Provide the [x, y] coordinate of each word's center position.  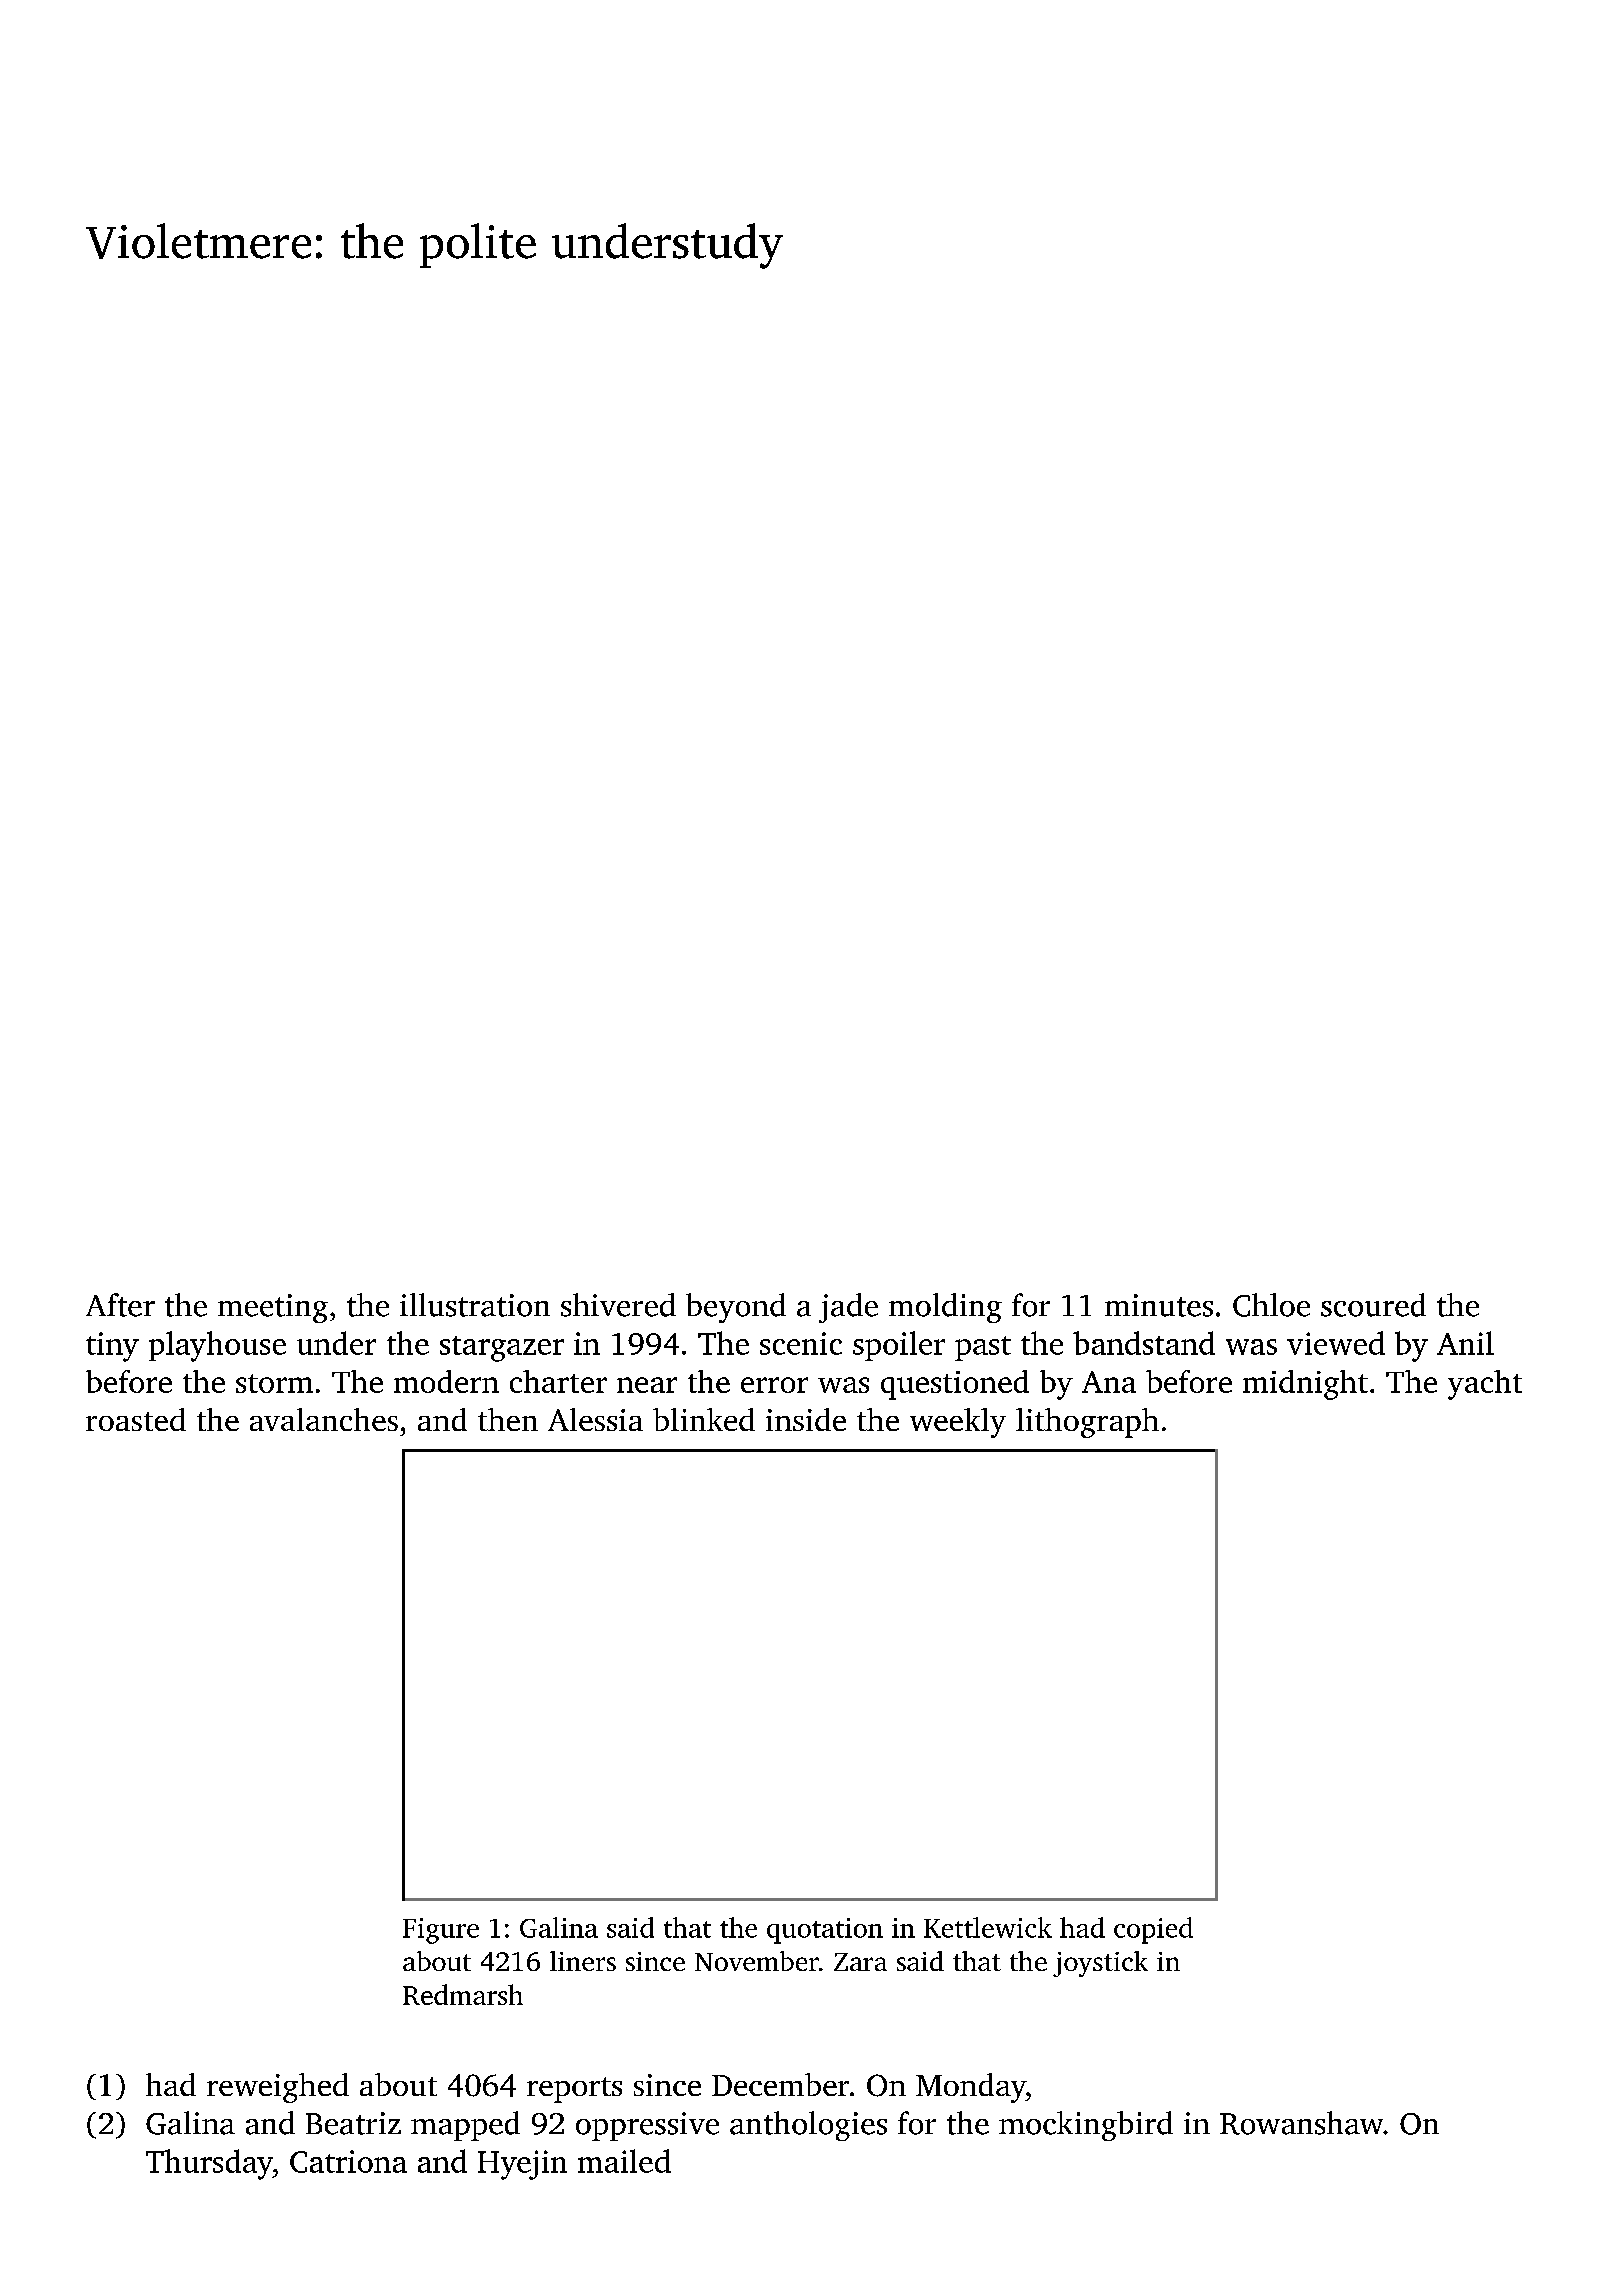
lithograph [1087, 1423]
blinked [704, 1419]
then [508, 1419]
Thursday [209, 2164]
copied [1153, 1930]
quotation [825, 1931]
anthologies [808, 2126]
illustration [475, 1305]
